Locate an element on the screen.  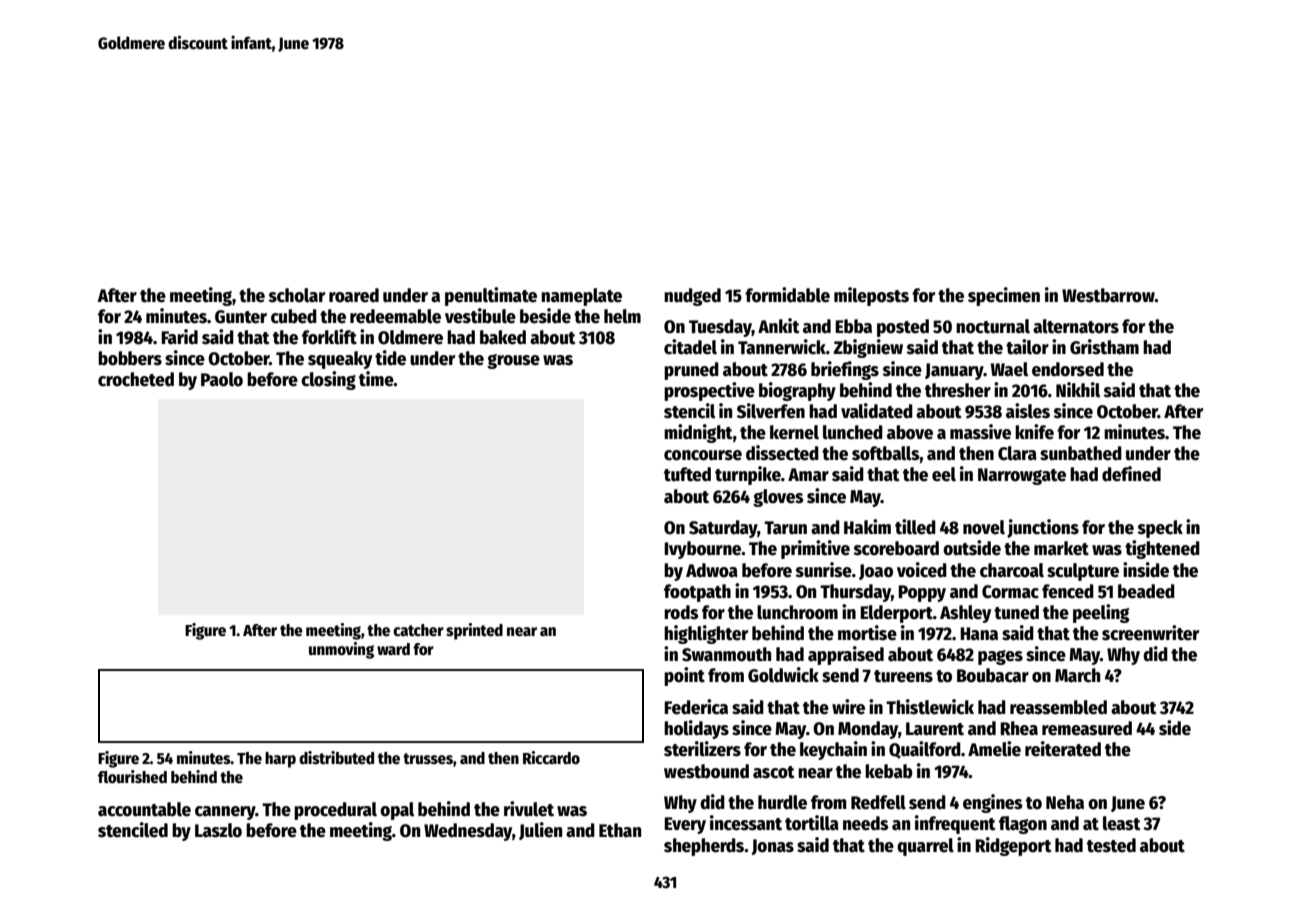
remeasured is located at coordinates (1087, 728).
